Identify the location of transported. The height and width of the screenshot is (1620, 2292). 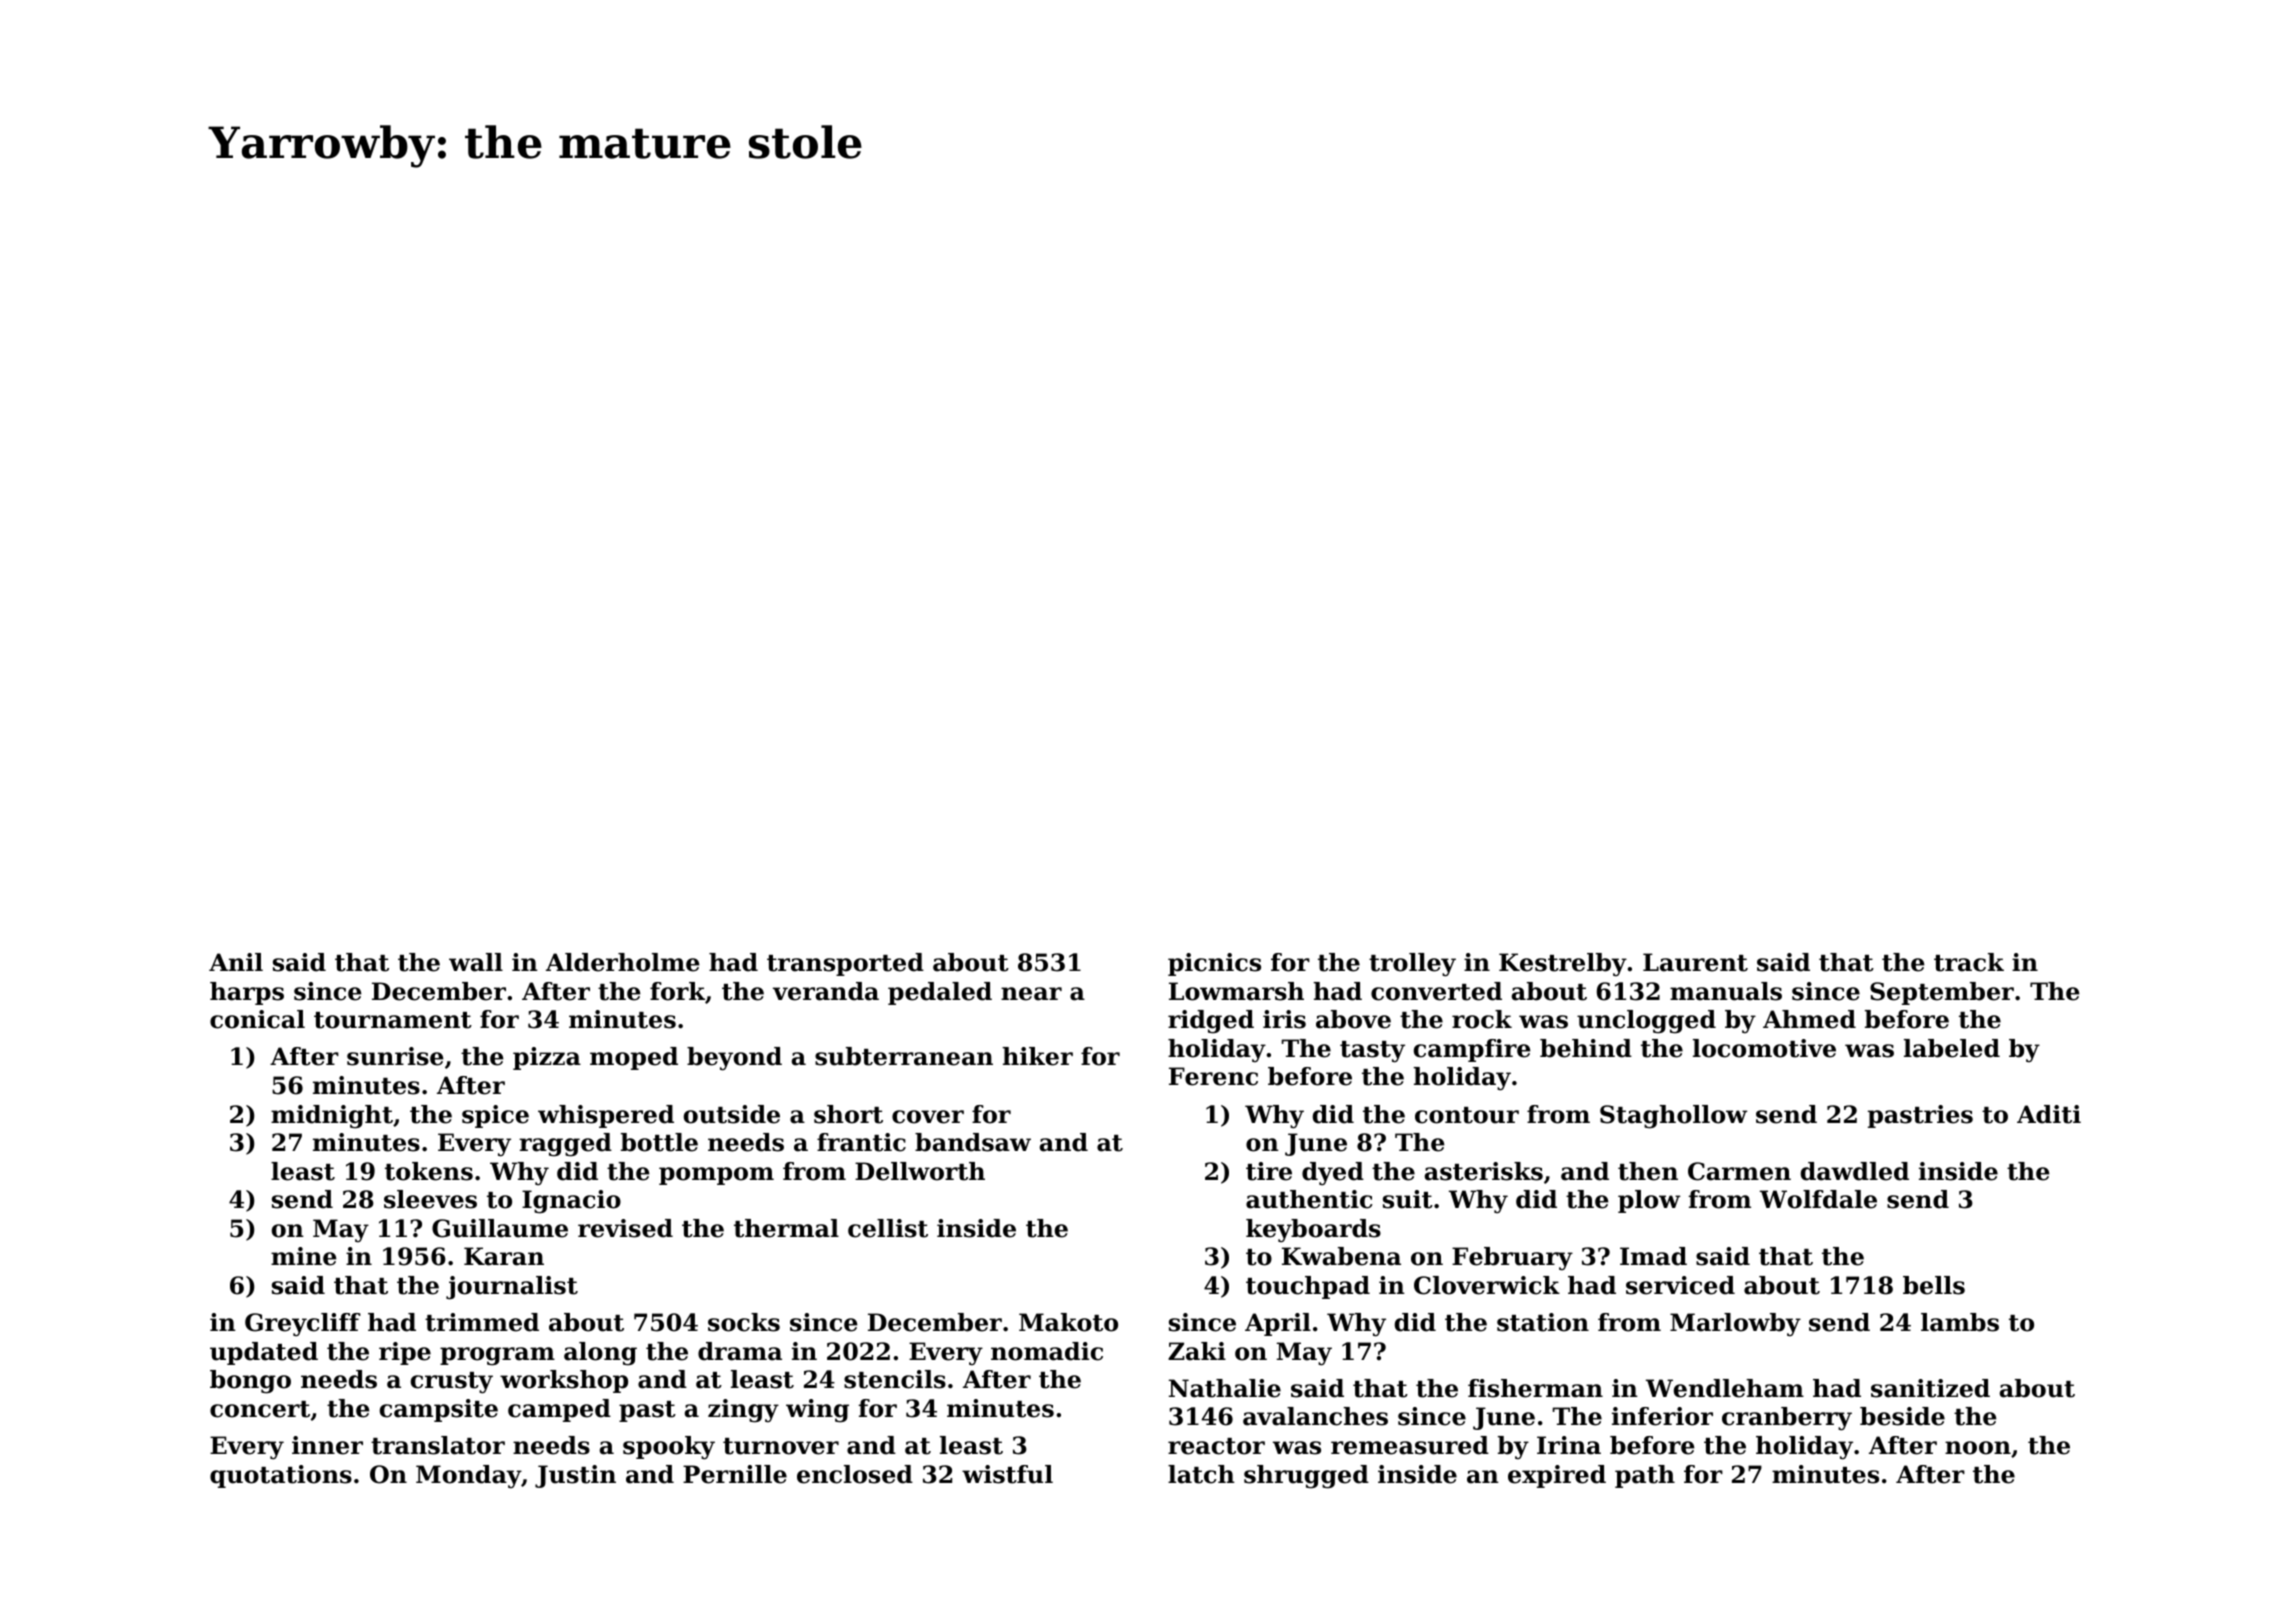
(845, 964).
